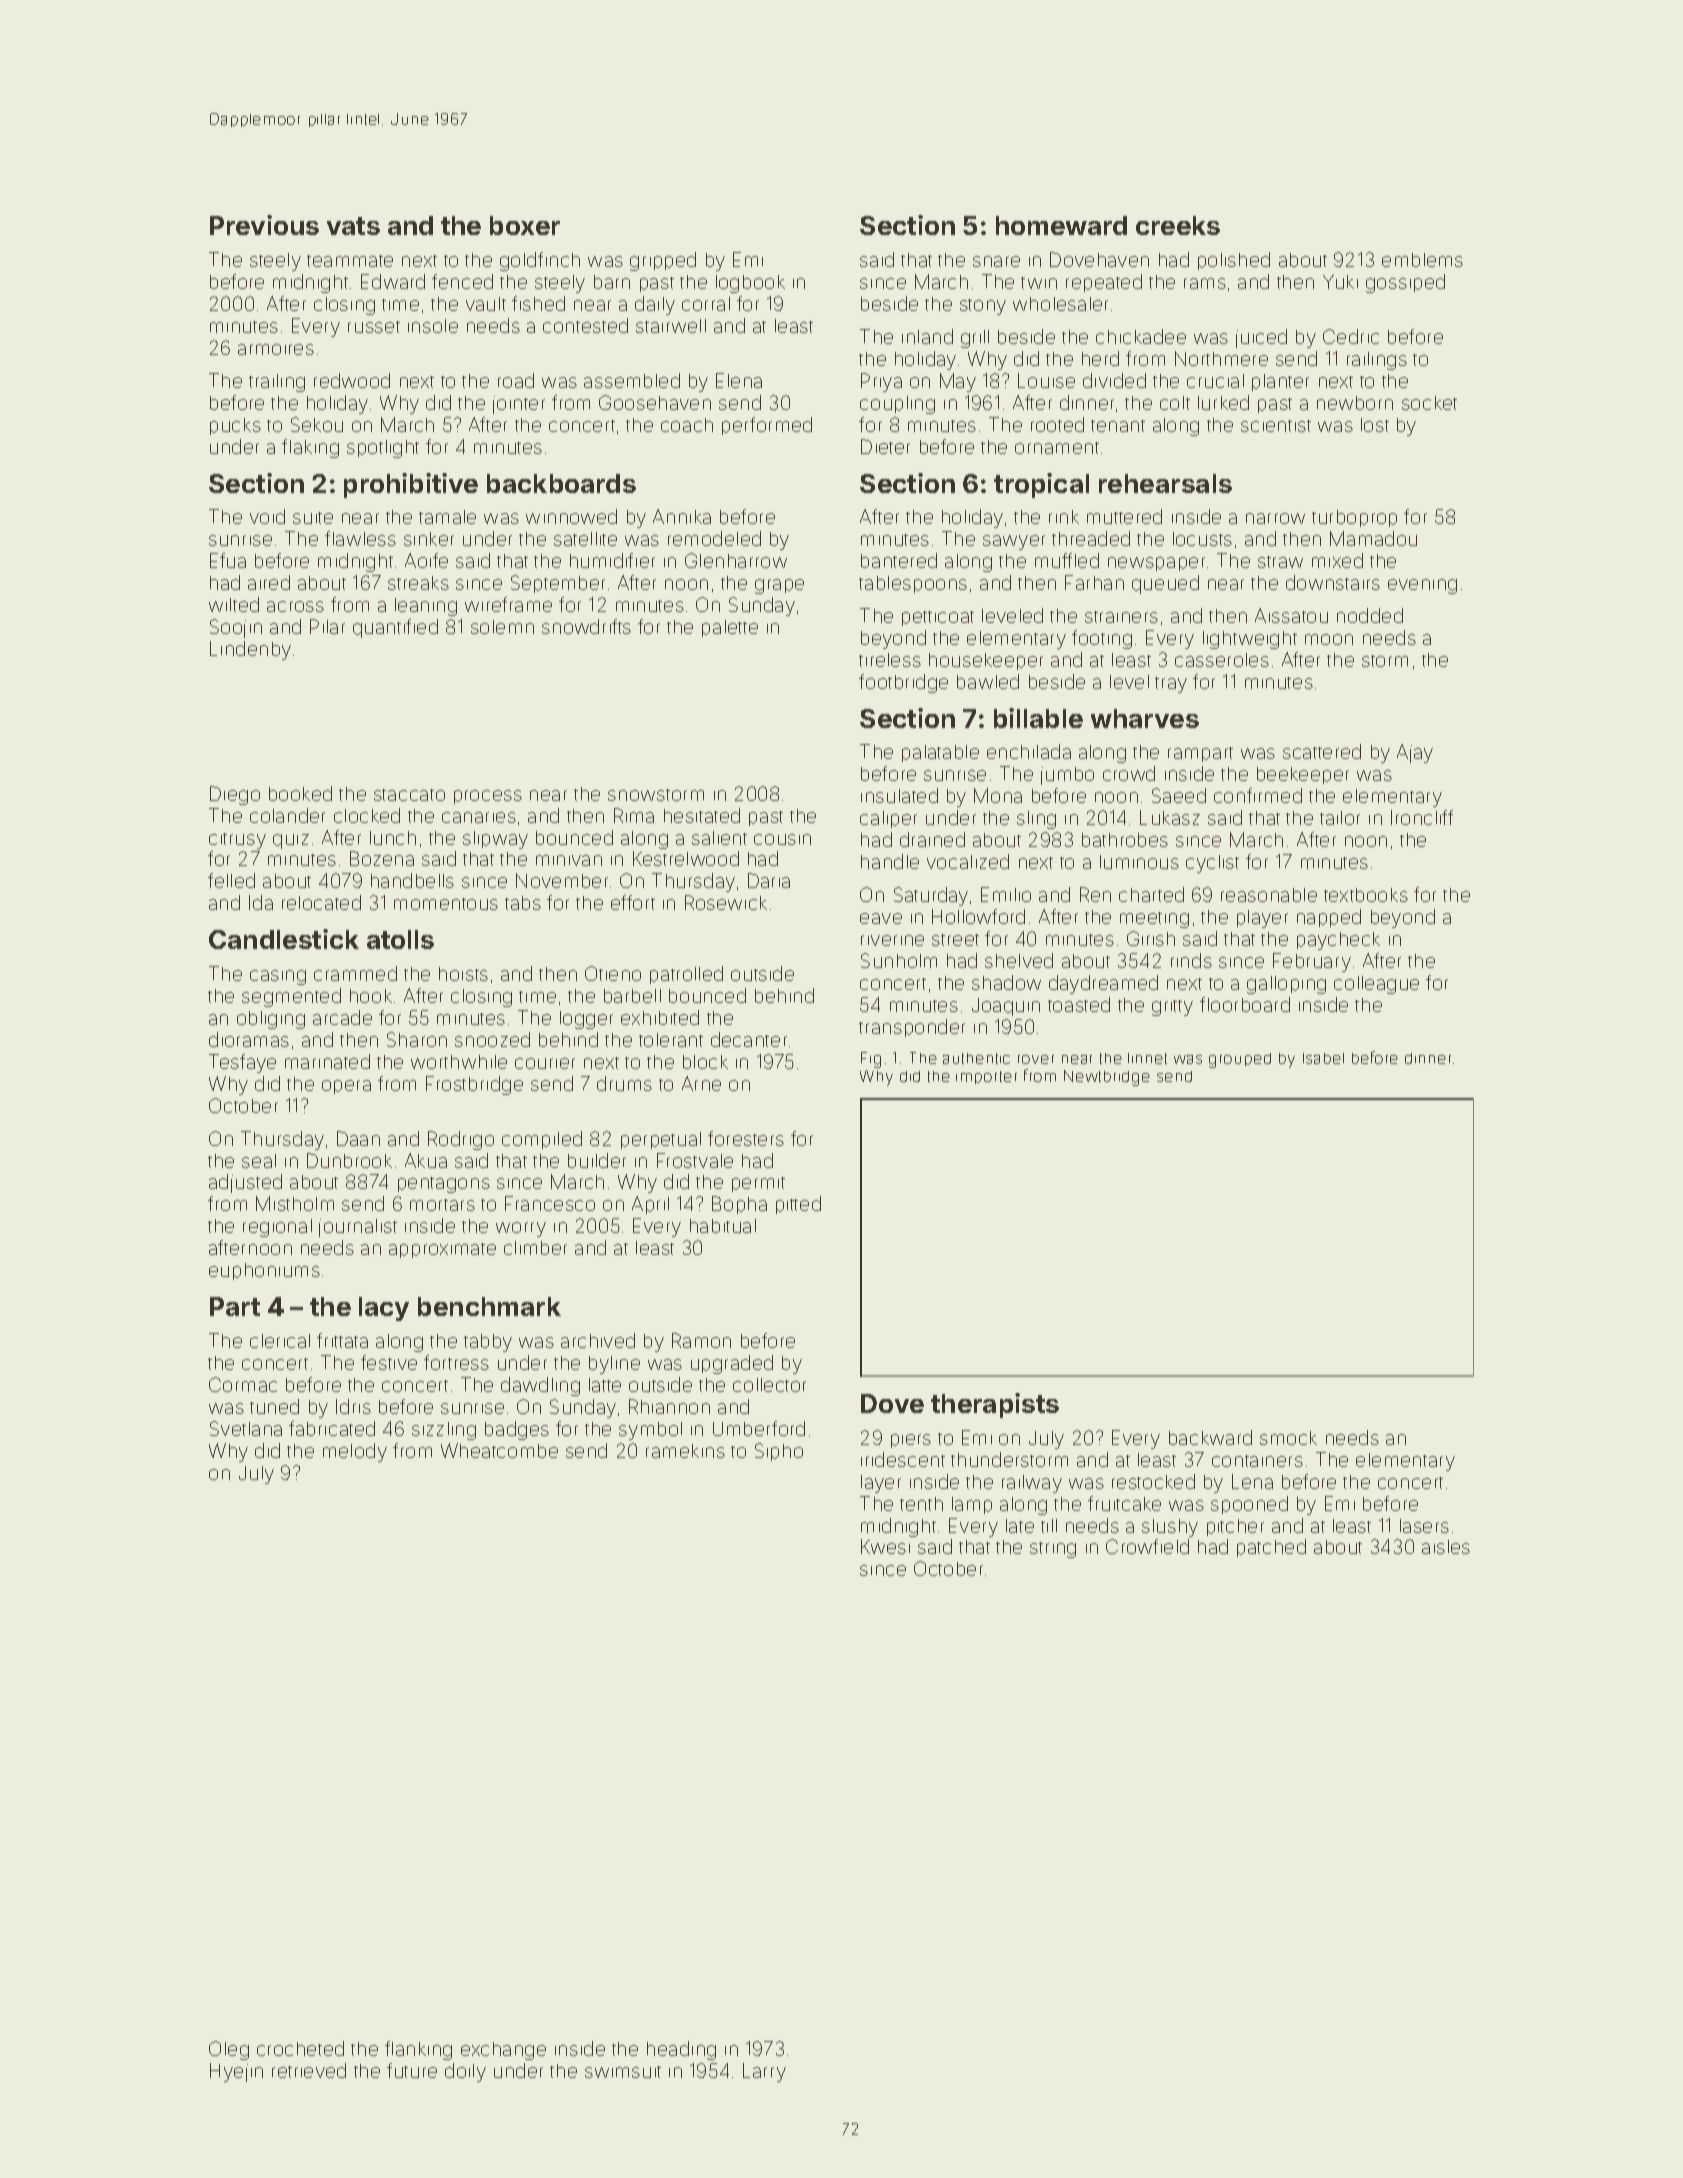 This document has width=1683, height=2178. Describe the element at coordinates (1147, 1546) in the document. I see `Crowfield` at that location.
